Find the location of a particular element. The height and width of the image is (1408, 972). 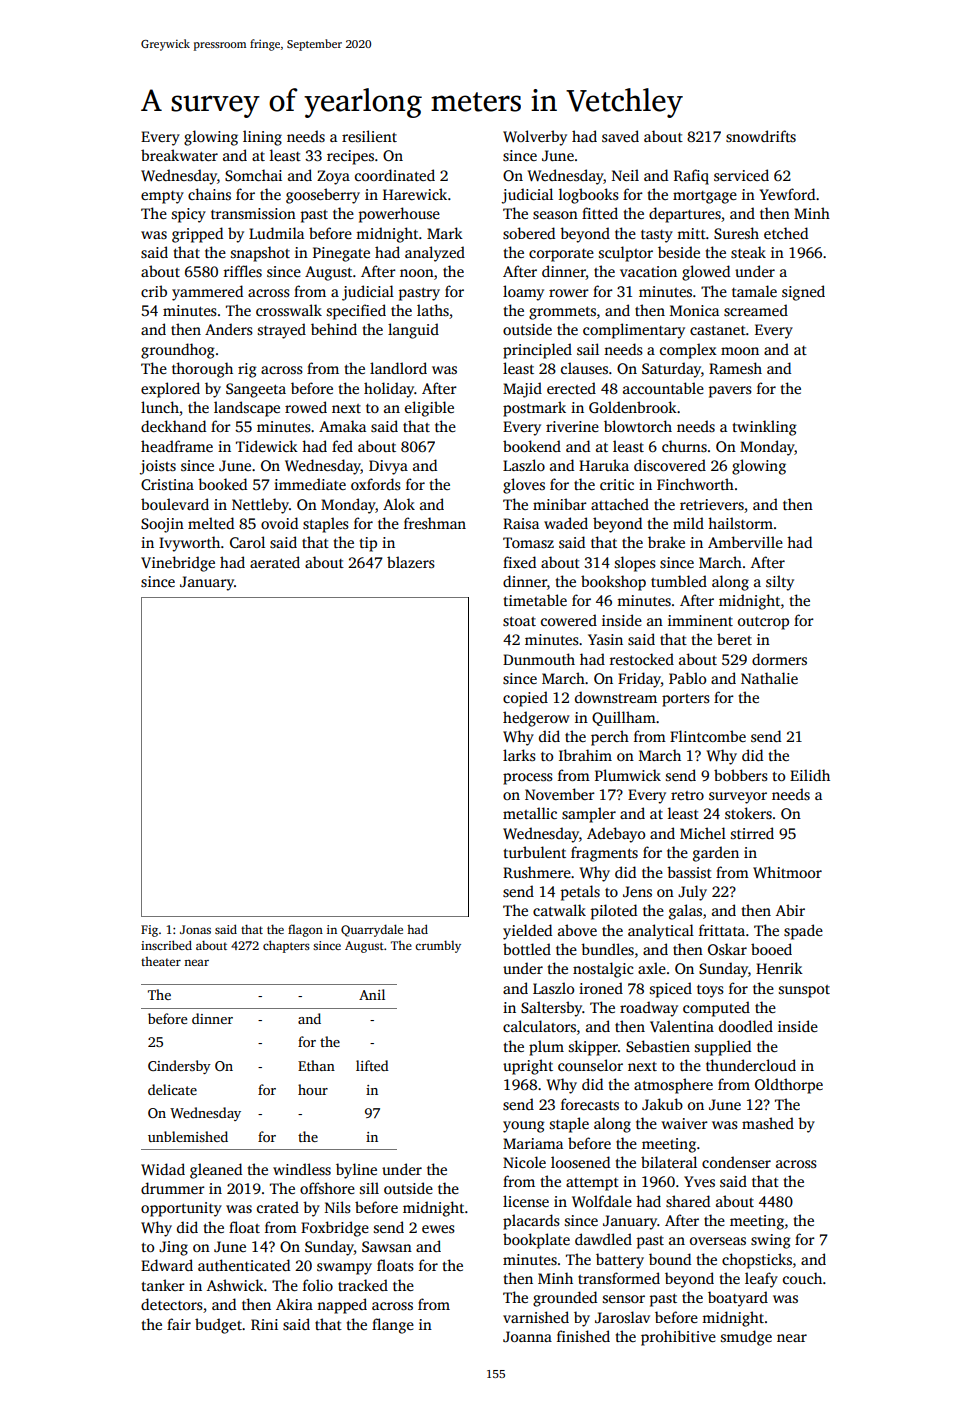

flagon is located at coordinates (305, 930).
